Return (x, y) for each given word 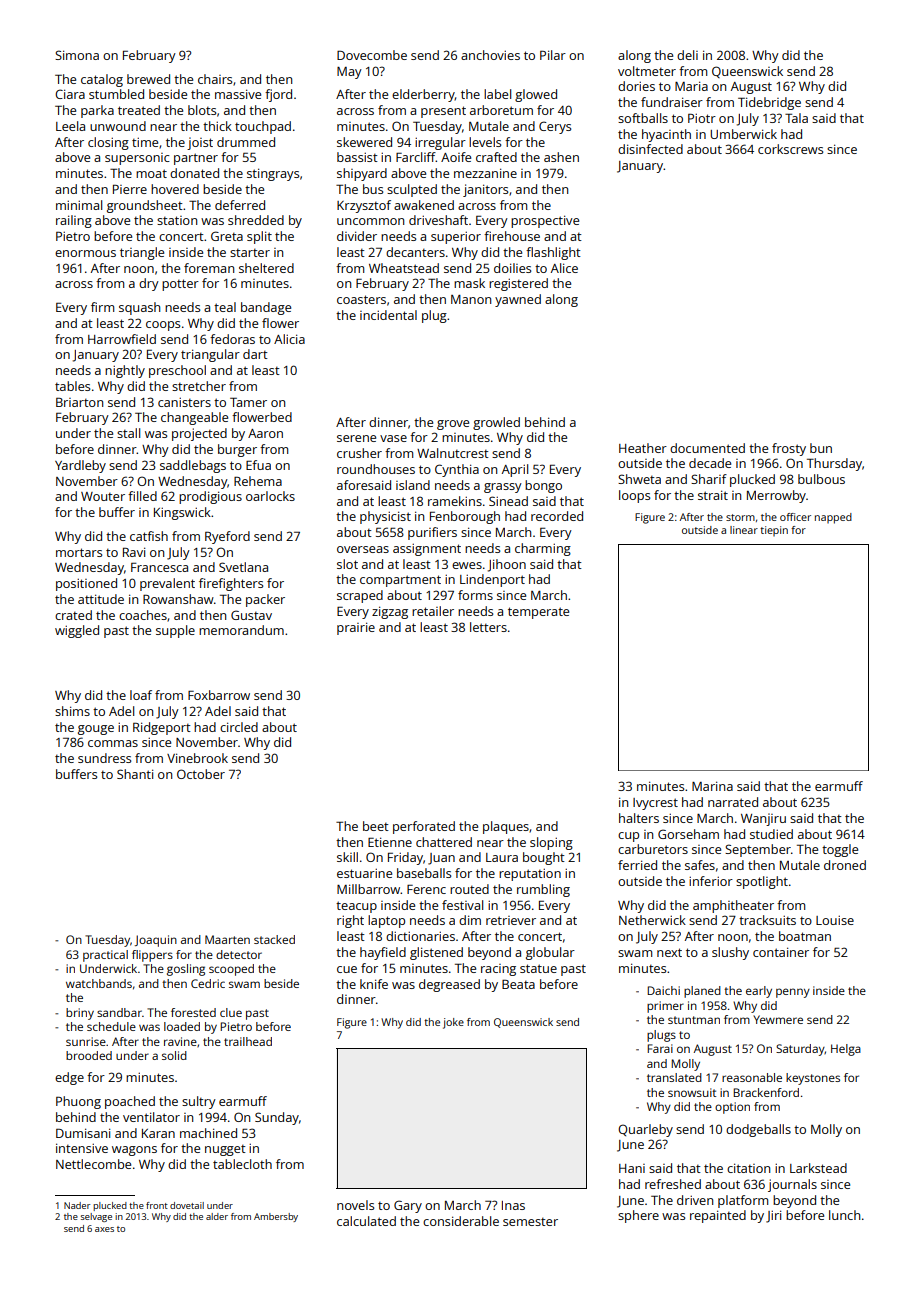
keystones (813, 1079)
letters (488, 627)
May (349, 73)
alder (217, 1216)
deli (687, 55)
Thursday (834, 464)
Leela (70, 126)
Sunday (277, 1118)
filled (142, 496)
